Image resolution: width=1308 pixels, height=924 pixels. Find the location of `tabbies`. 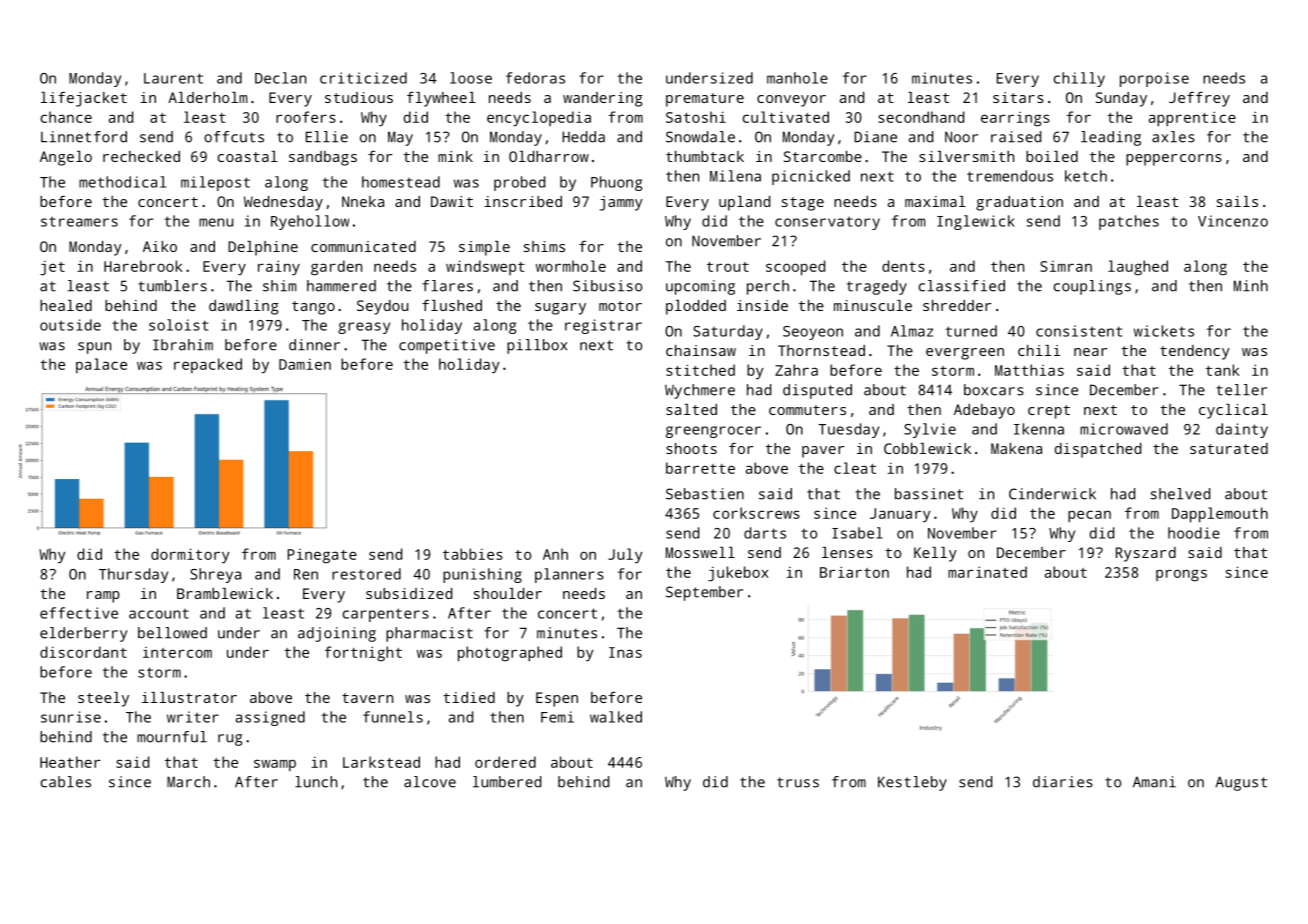

tabbies is located at coordinates (473, 554).
